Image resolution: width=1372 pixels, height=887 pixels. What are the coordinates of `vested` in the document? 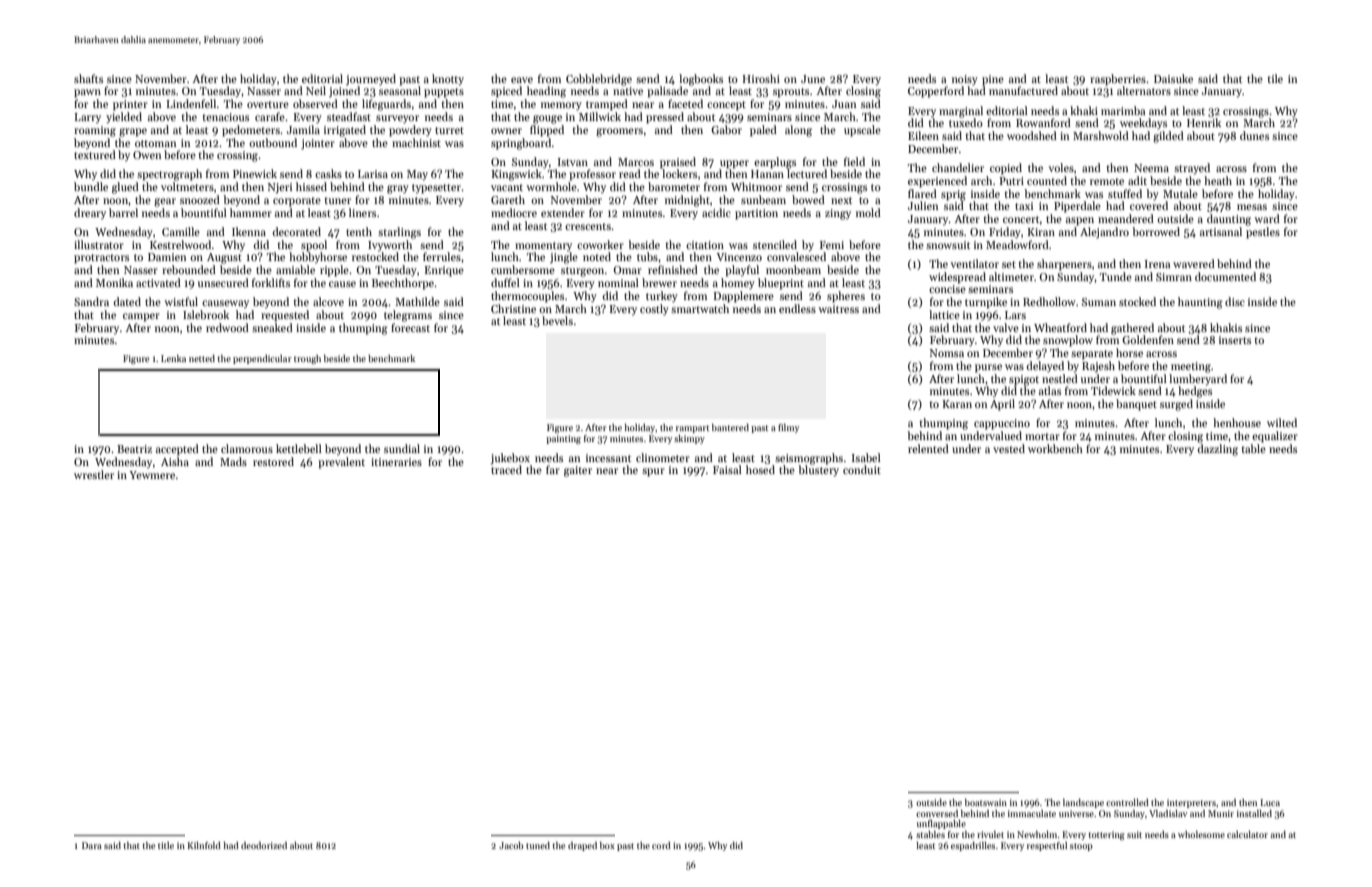 It's located at (1009, 448).
